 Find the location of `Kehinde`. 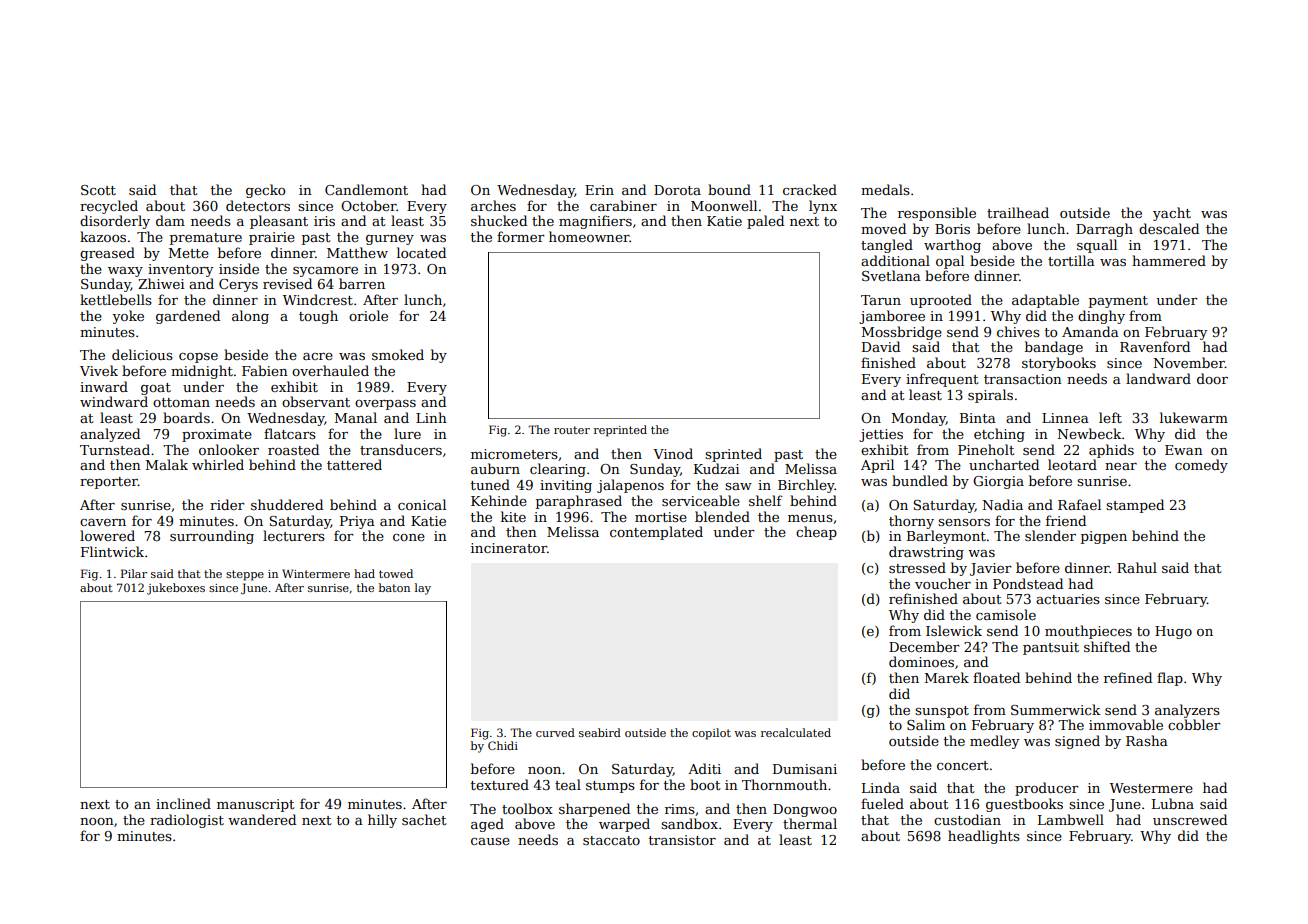

Kehinde is located at coordinates (499, 500).
